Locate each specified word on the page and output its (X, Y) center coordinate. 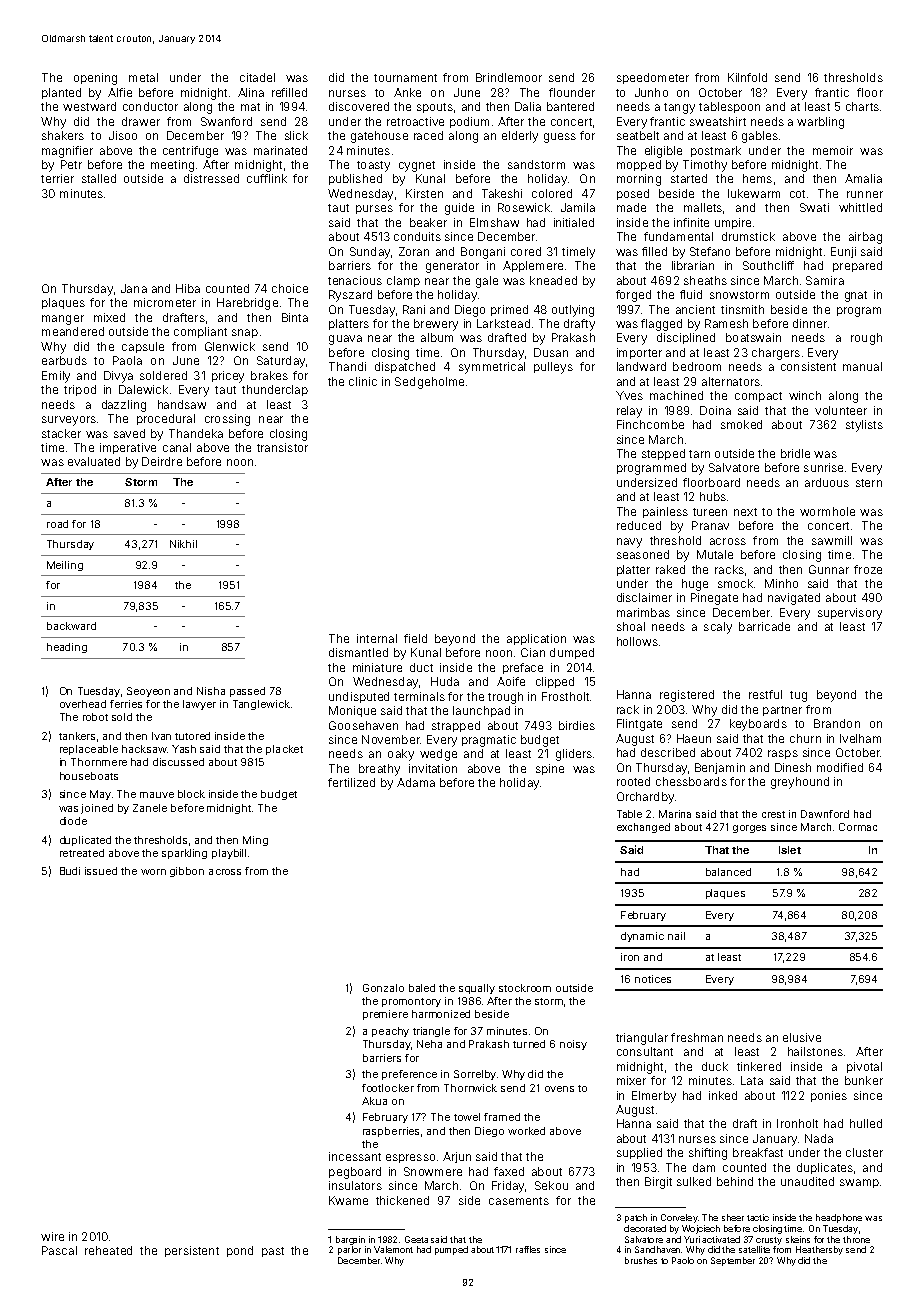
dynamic (642, 937)
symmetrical (492, 368)
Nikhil (183, 544)
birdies (577, 725)
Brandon (837, 723)
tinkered (759, 1066)
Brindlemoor (509, 77)
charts (862, 106)
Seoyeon (148, 692)
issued (101, 871)
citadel (257, 77)
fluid (691, 294)
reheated (108, 1250)
